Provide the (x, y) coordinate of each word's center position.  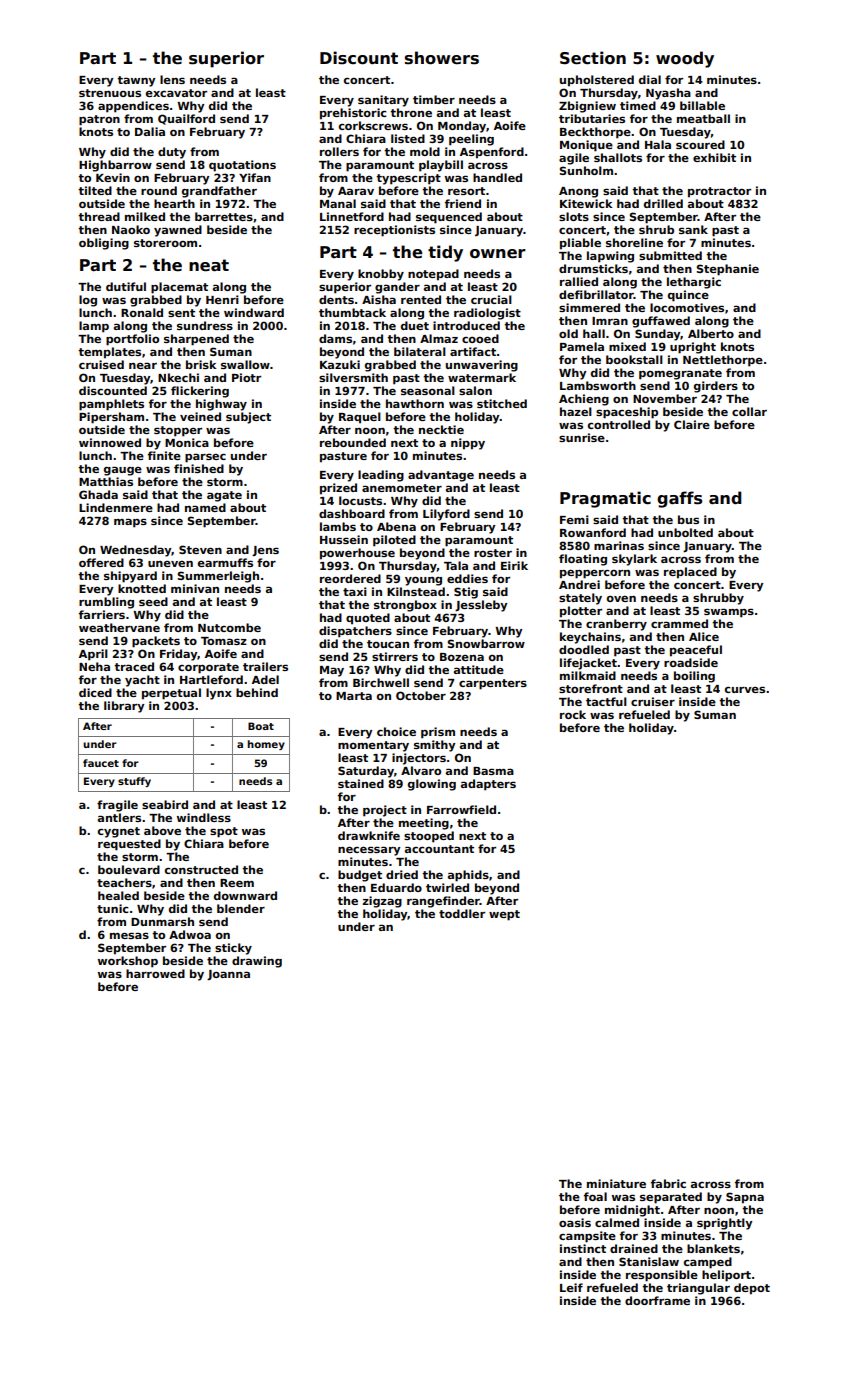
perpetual (171, 694)
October (421, 695)
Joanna (228, 975)
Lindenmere (116, 507)
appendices (133, 107)
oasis (575, 1222)
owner (498, 254)
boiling (694, 677)
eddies (467, 578)
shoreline (634, 242)
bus (688, 519)
